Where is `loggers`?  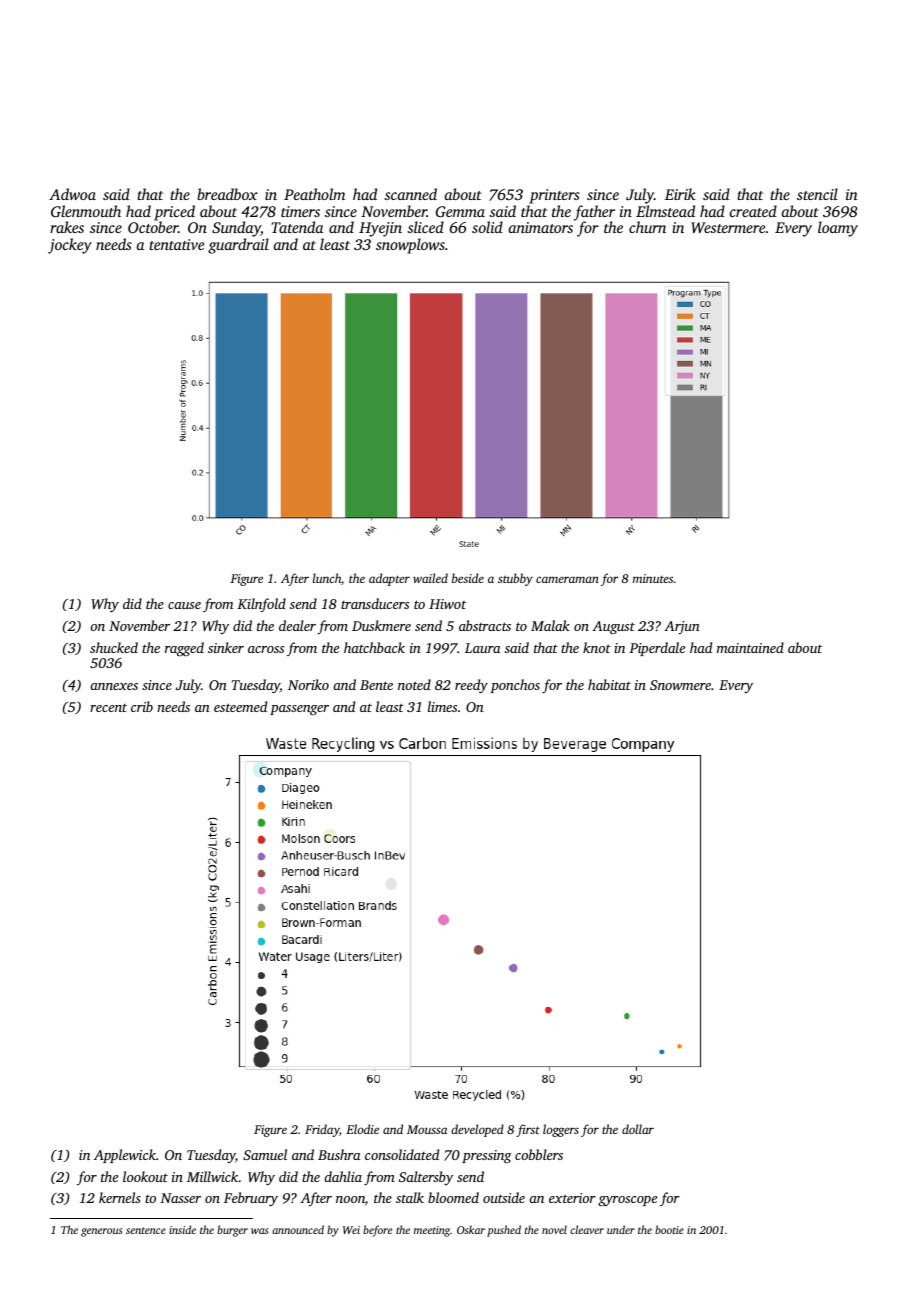
loggers is located at coordinates (561, 1130).
